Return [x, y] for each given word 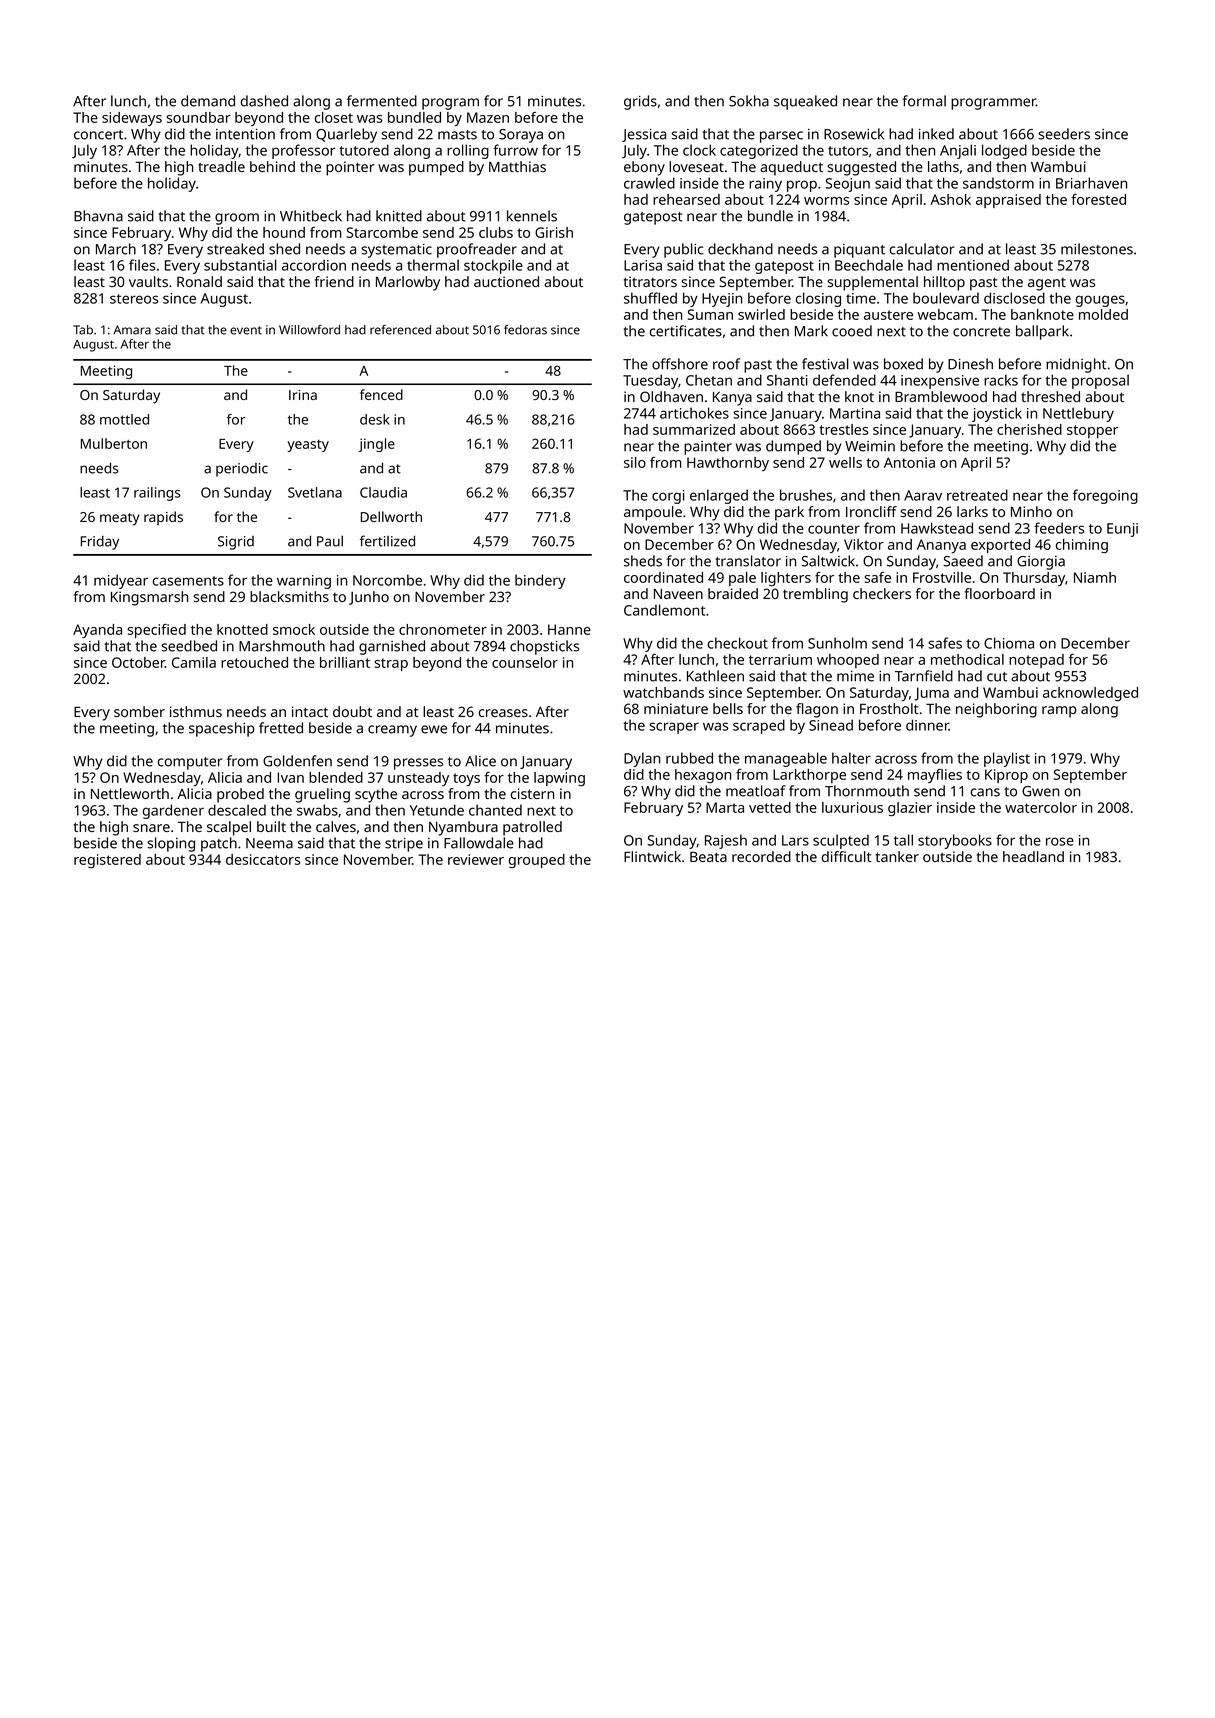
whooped [848, 661]
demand [208, 101]
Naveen [678, 594]
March [116, 249]
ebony [644, 168]
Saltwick [828, 561]
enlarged [719, 496]
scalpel [229, 828]
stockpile [493, 266]
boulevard [946, 298]
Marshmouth [282, 646]
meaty [120, 519]
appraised [1008, 201]
